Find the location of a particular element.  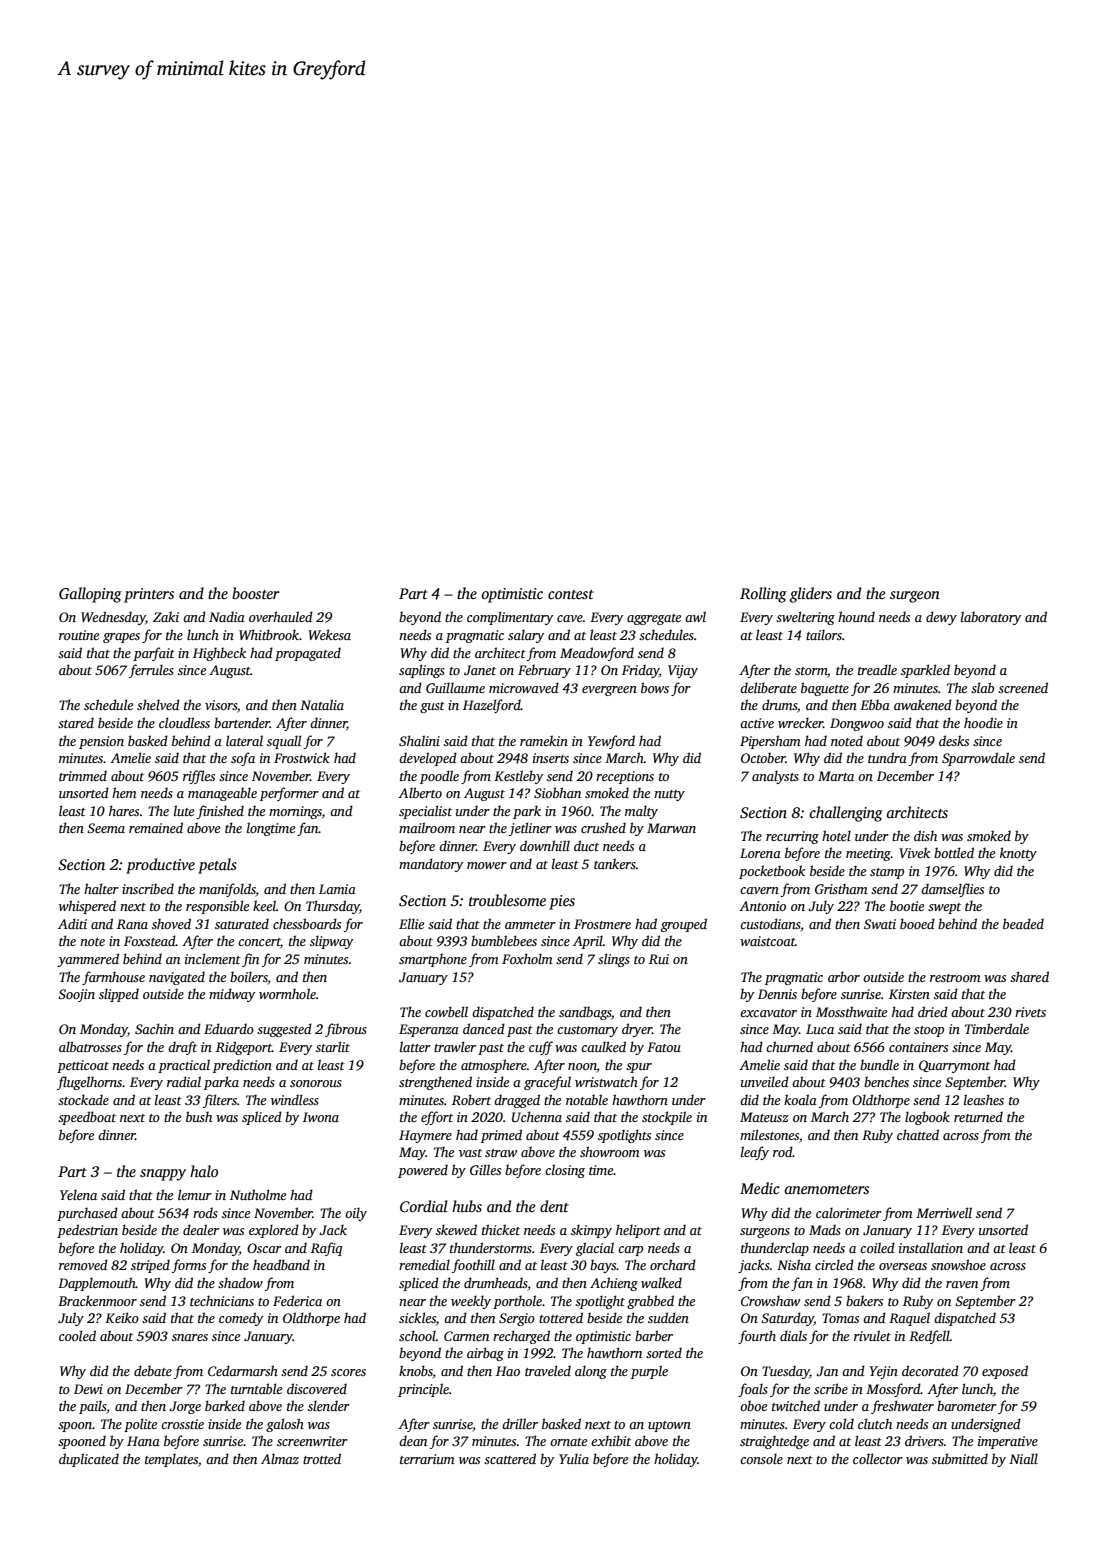

knotty is located at coordinates (1018, 854).
